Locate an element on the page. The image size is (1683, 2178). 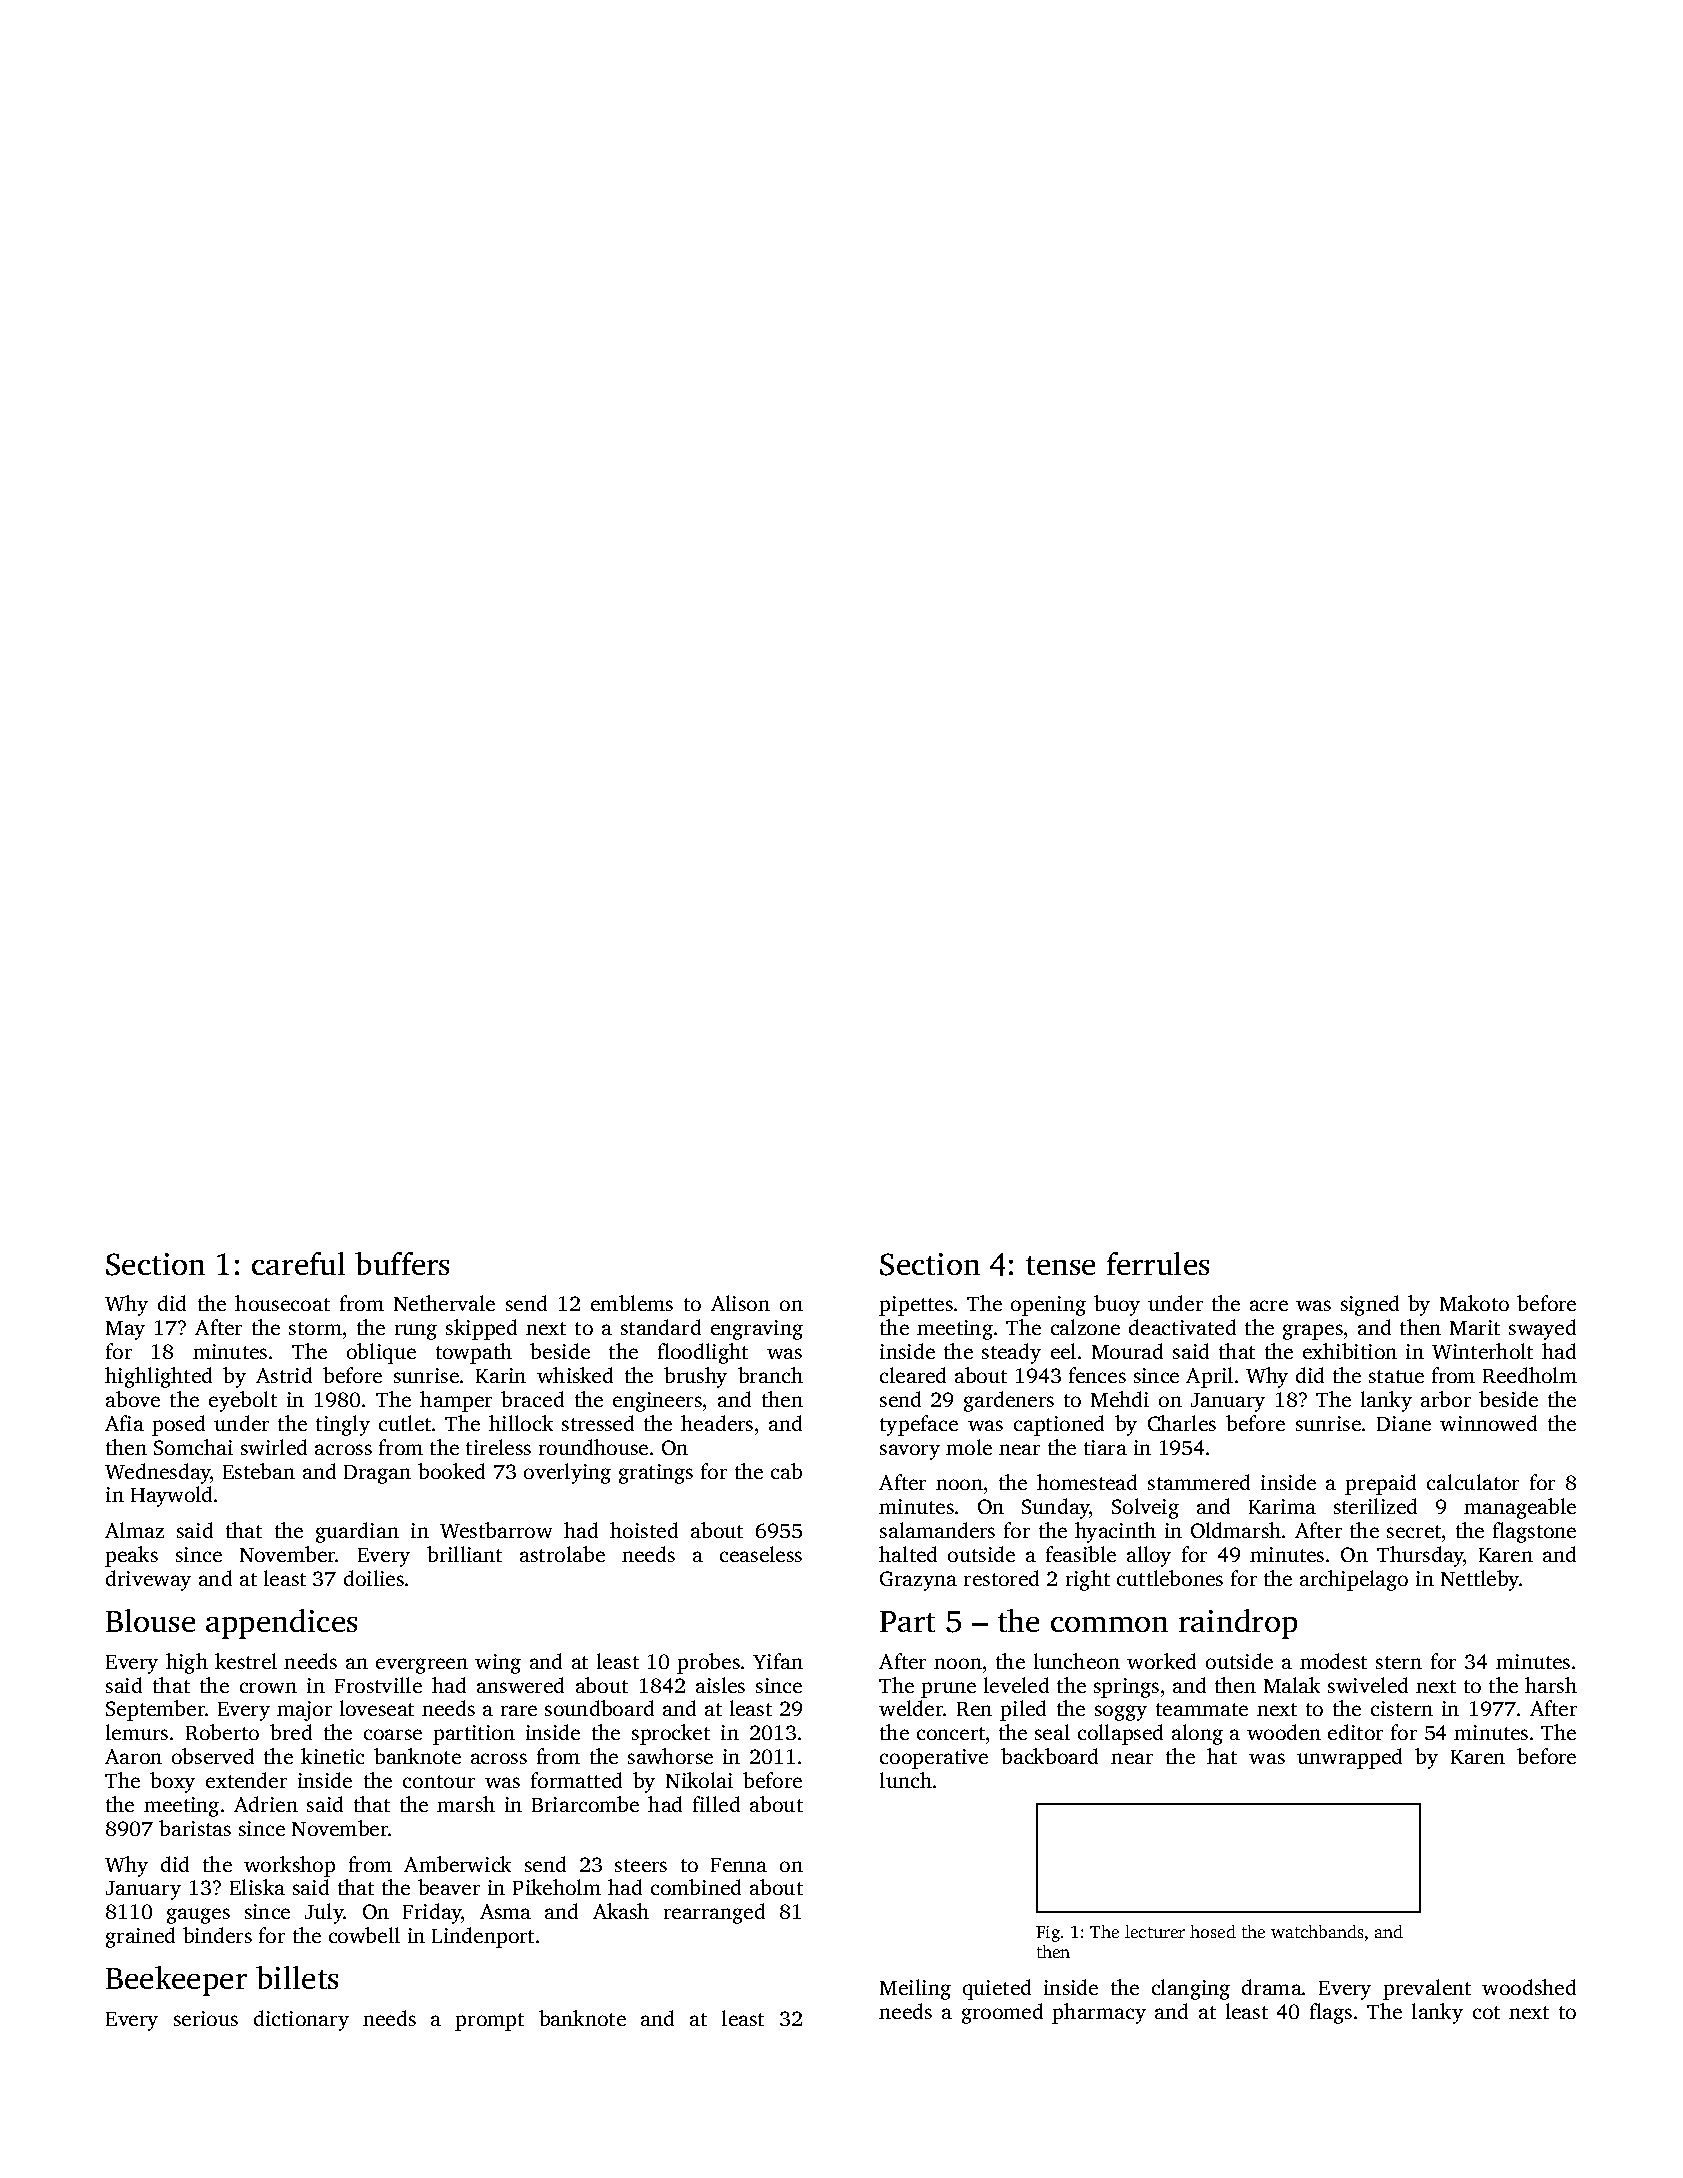
Blouse is located at coordinates (150, 1620).
